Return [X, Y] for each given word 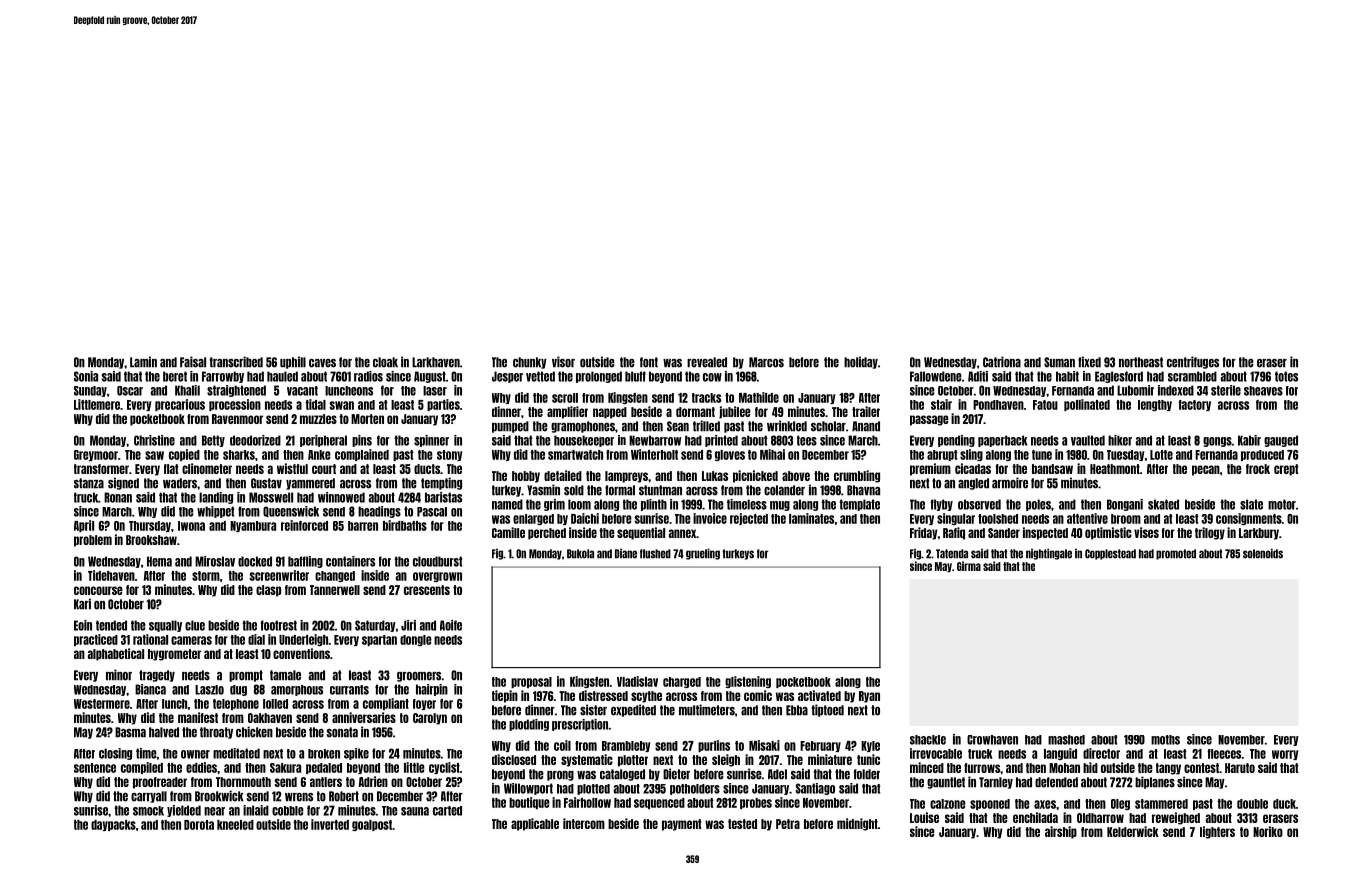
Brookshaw [151, 540]
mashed [1066, 740]
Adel [777, 774]
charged [682, 682]
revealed [707, 362]
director [1101, 753]
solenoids [1263, 553]
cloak [385, 362]
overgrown [437, 577]
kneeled [235, 825]
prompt [246, 676]
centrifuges [1193, 362]
